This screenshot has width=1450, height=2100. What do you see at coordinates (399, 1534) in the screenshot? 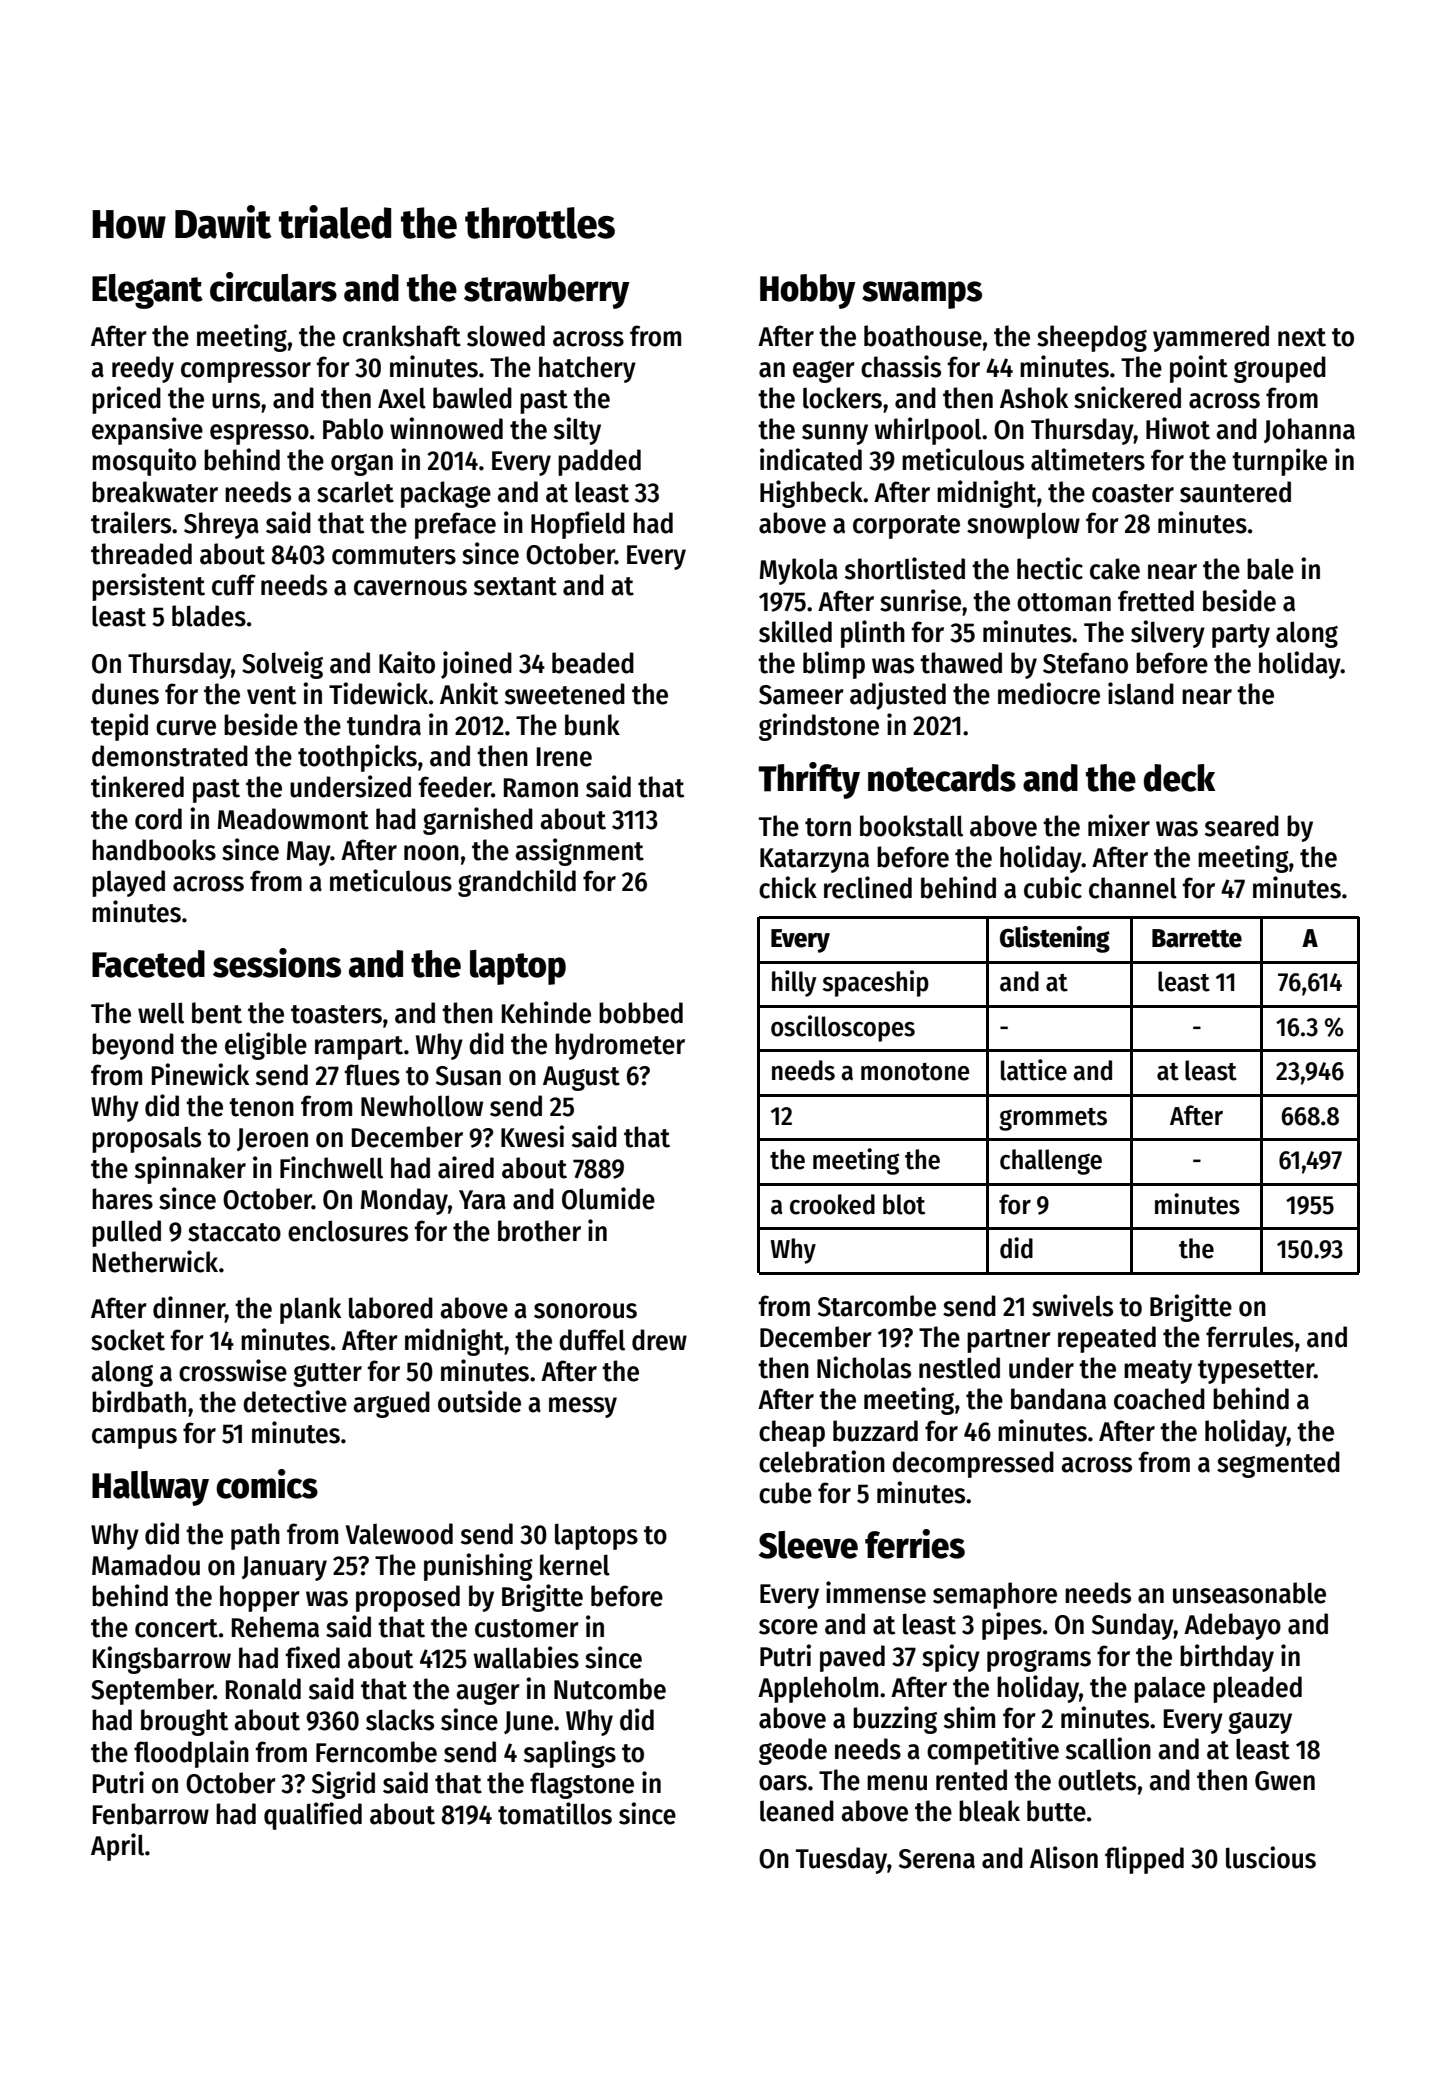
I see `Valewood` at bounding box center [399, 1534].
